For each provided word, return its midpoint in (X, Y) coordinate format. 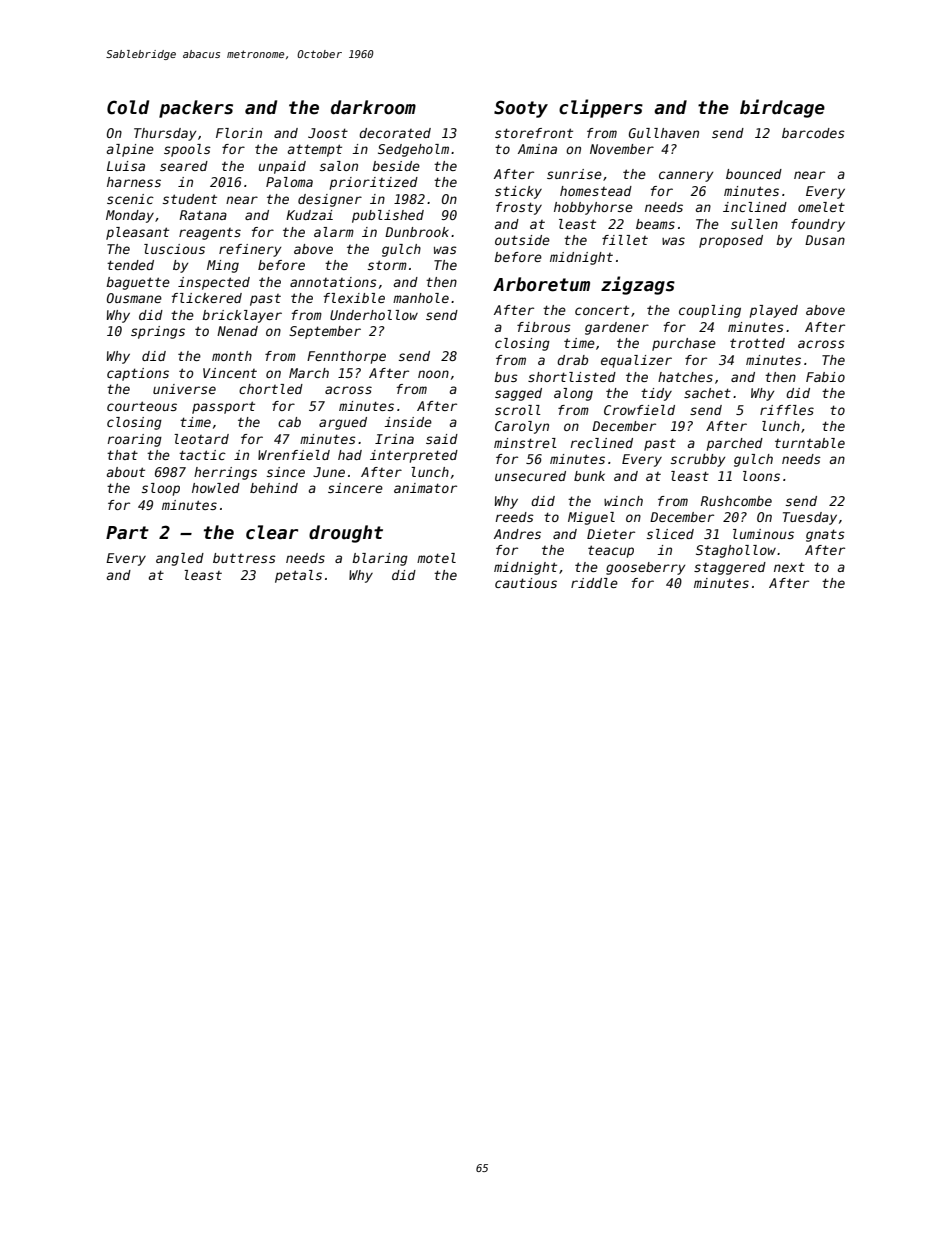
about (126, 472)
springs (158, 332)
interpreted (414, 456)
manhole (421, 298)
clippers (601, 108)
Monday (130, 216)
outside (522, 240)
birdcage (782, 108)
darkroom (373, 107)
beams (655, 224)
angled (180, 559)
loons (761, 476)
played (774, 311)
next (789, 567)
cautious (526, 583)
